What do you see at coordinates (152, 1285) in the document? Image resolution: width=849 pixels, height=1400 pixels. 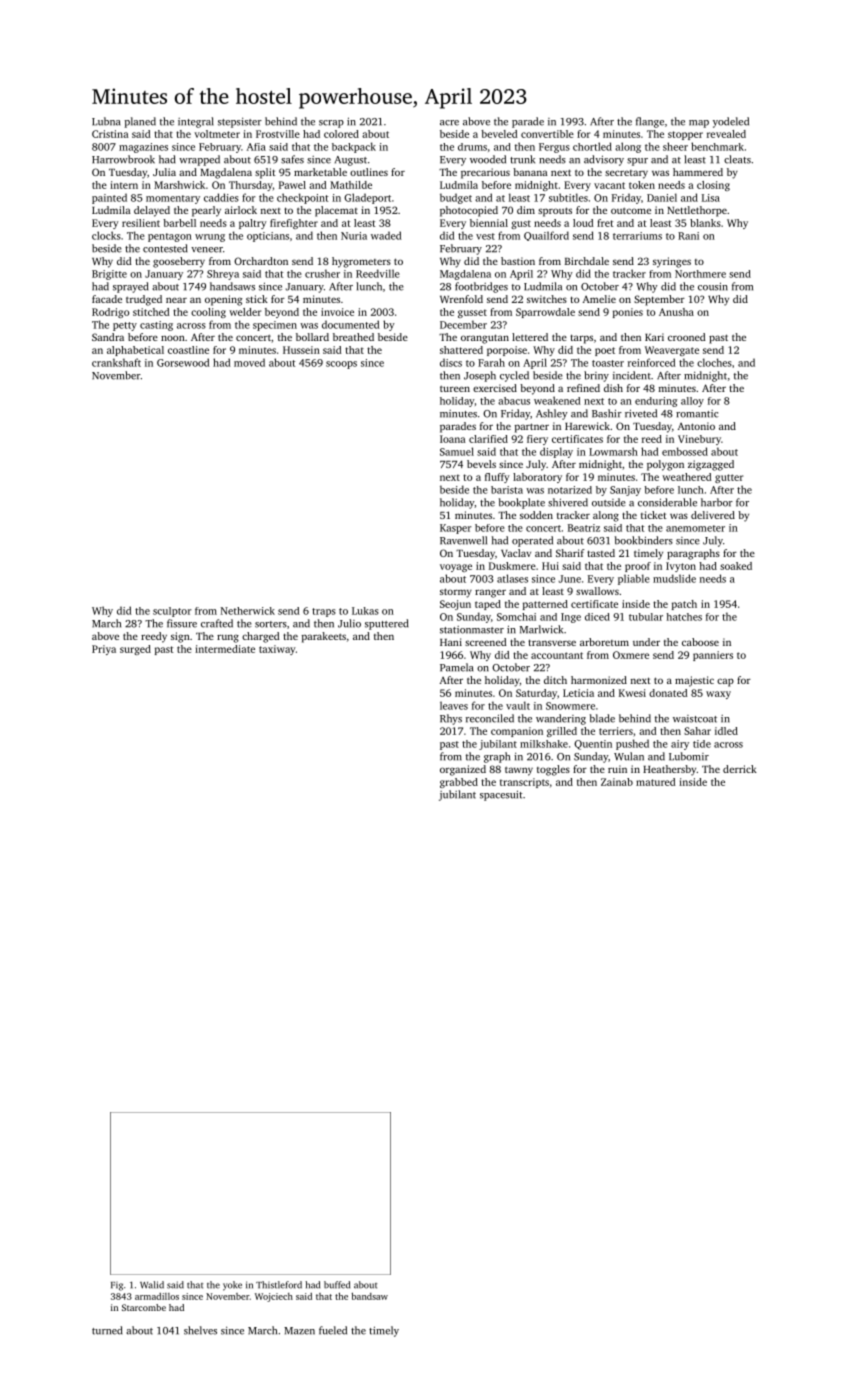 I see `Walid` at bounding box center [152, 1285].
